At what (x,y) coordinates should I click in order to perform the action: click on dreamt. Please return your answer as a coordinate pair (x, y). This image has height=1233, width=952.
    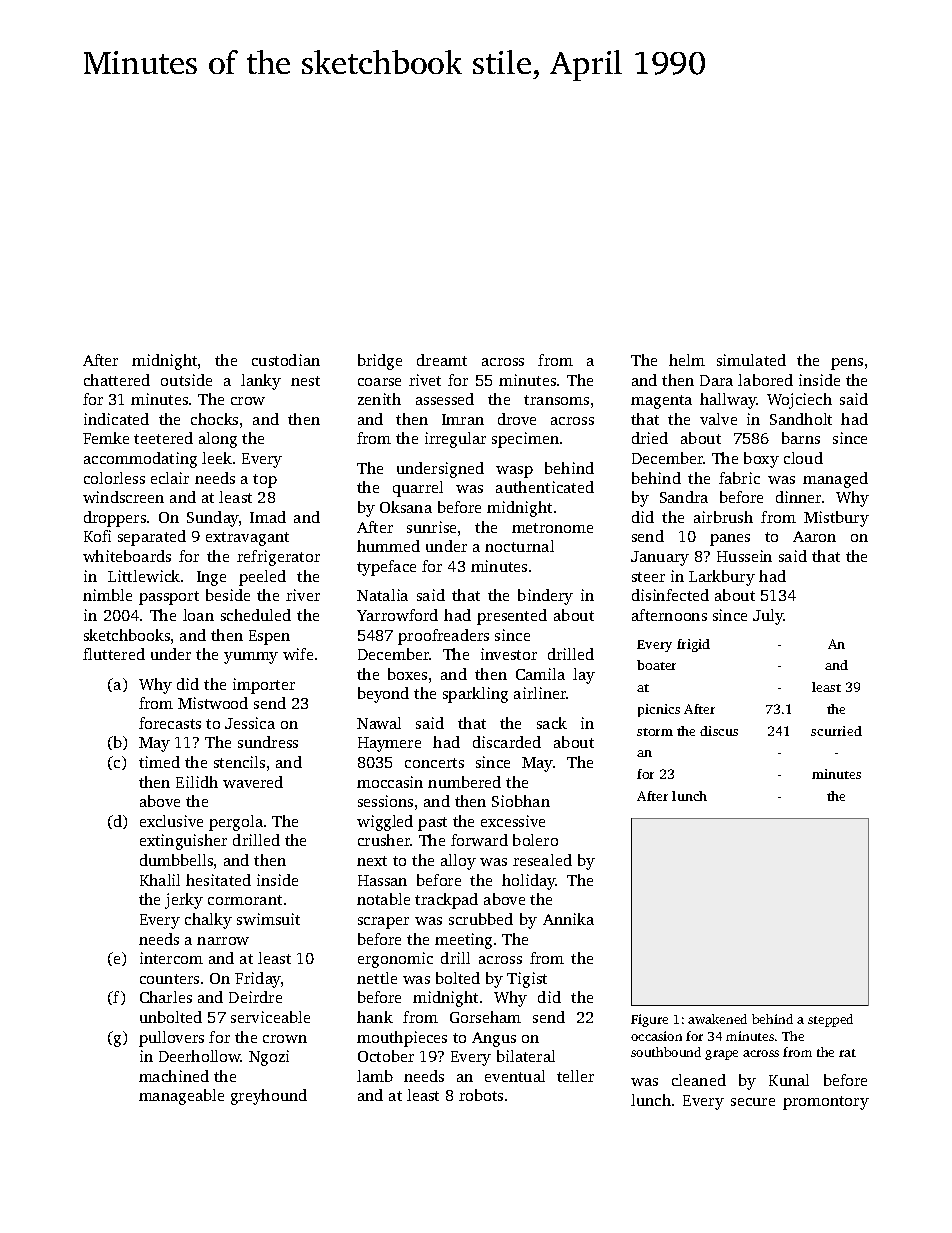
    Looking at the image, I should click on (442, 360).
